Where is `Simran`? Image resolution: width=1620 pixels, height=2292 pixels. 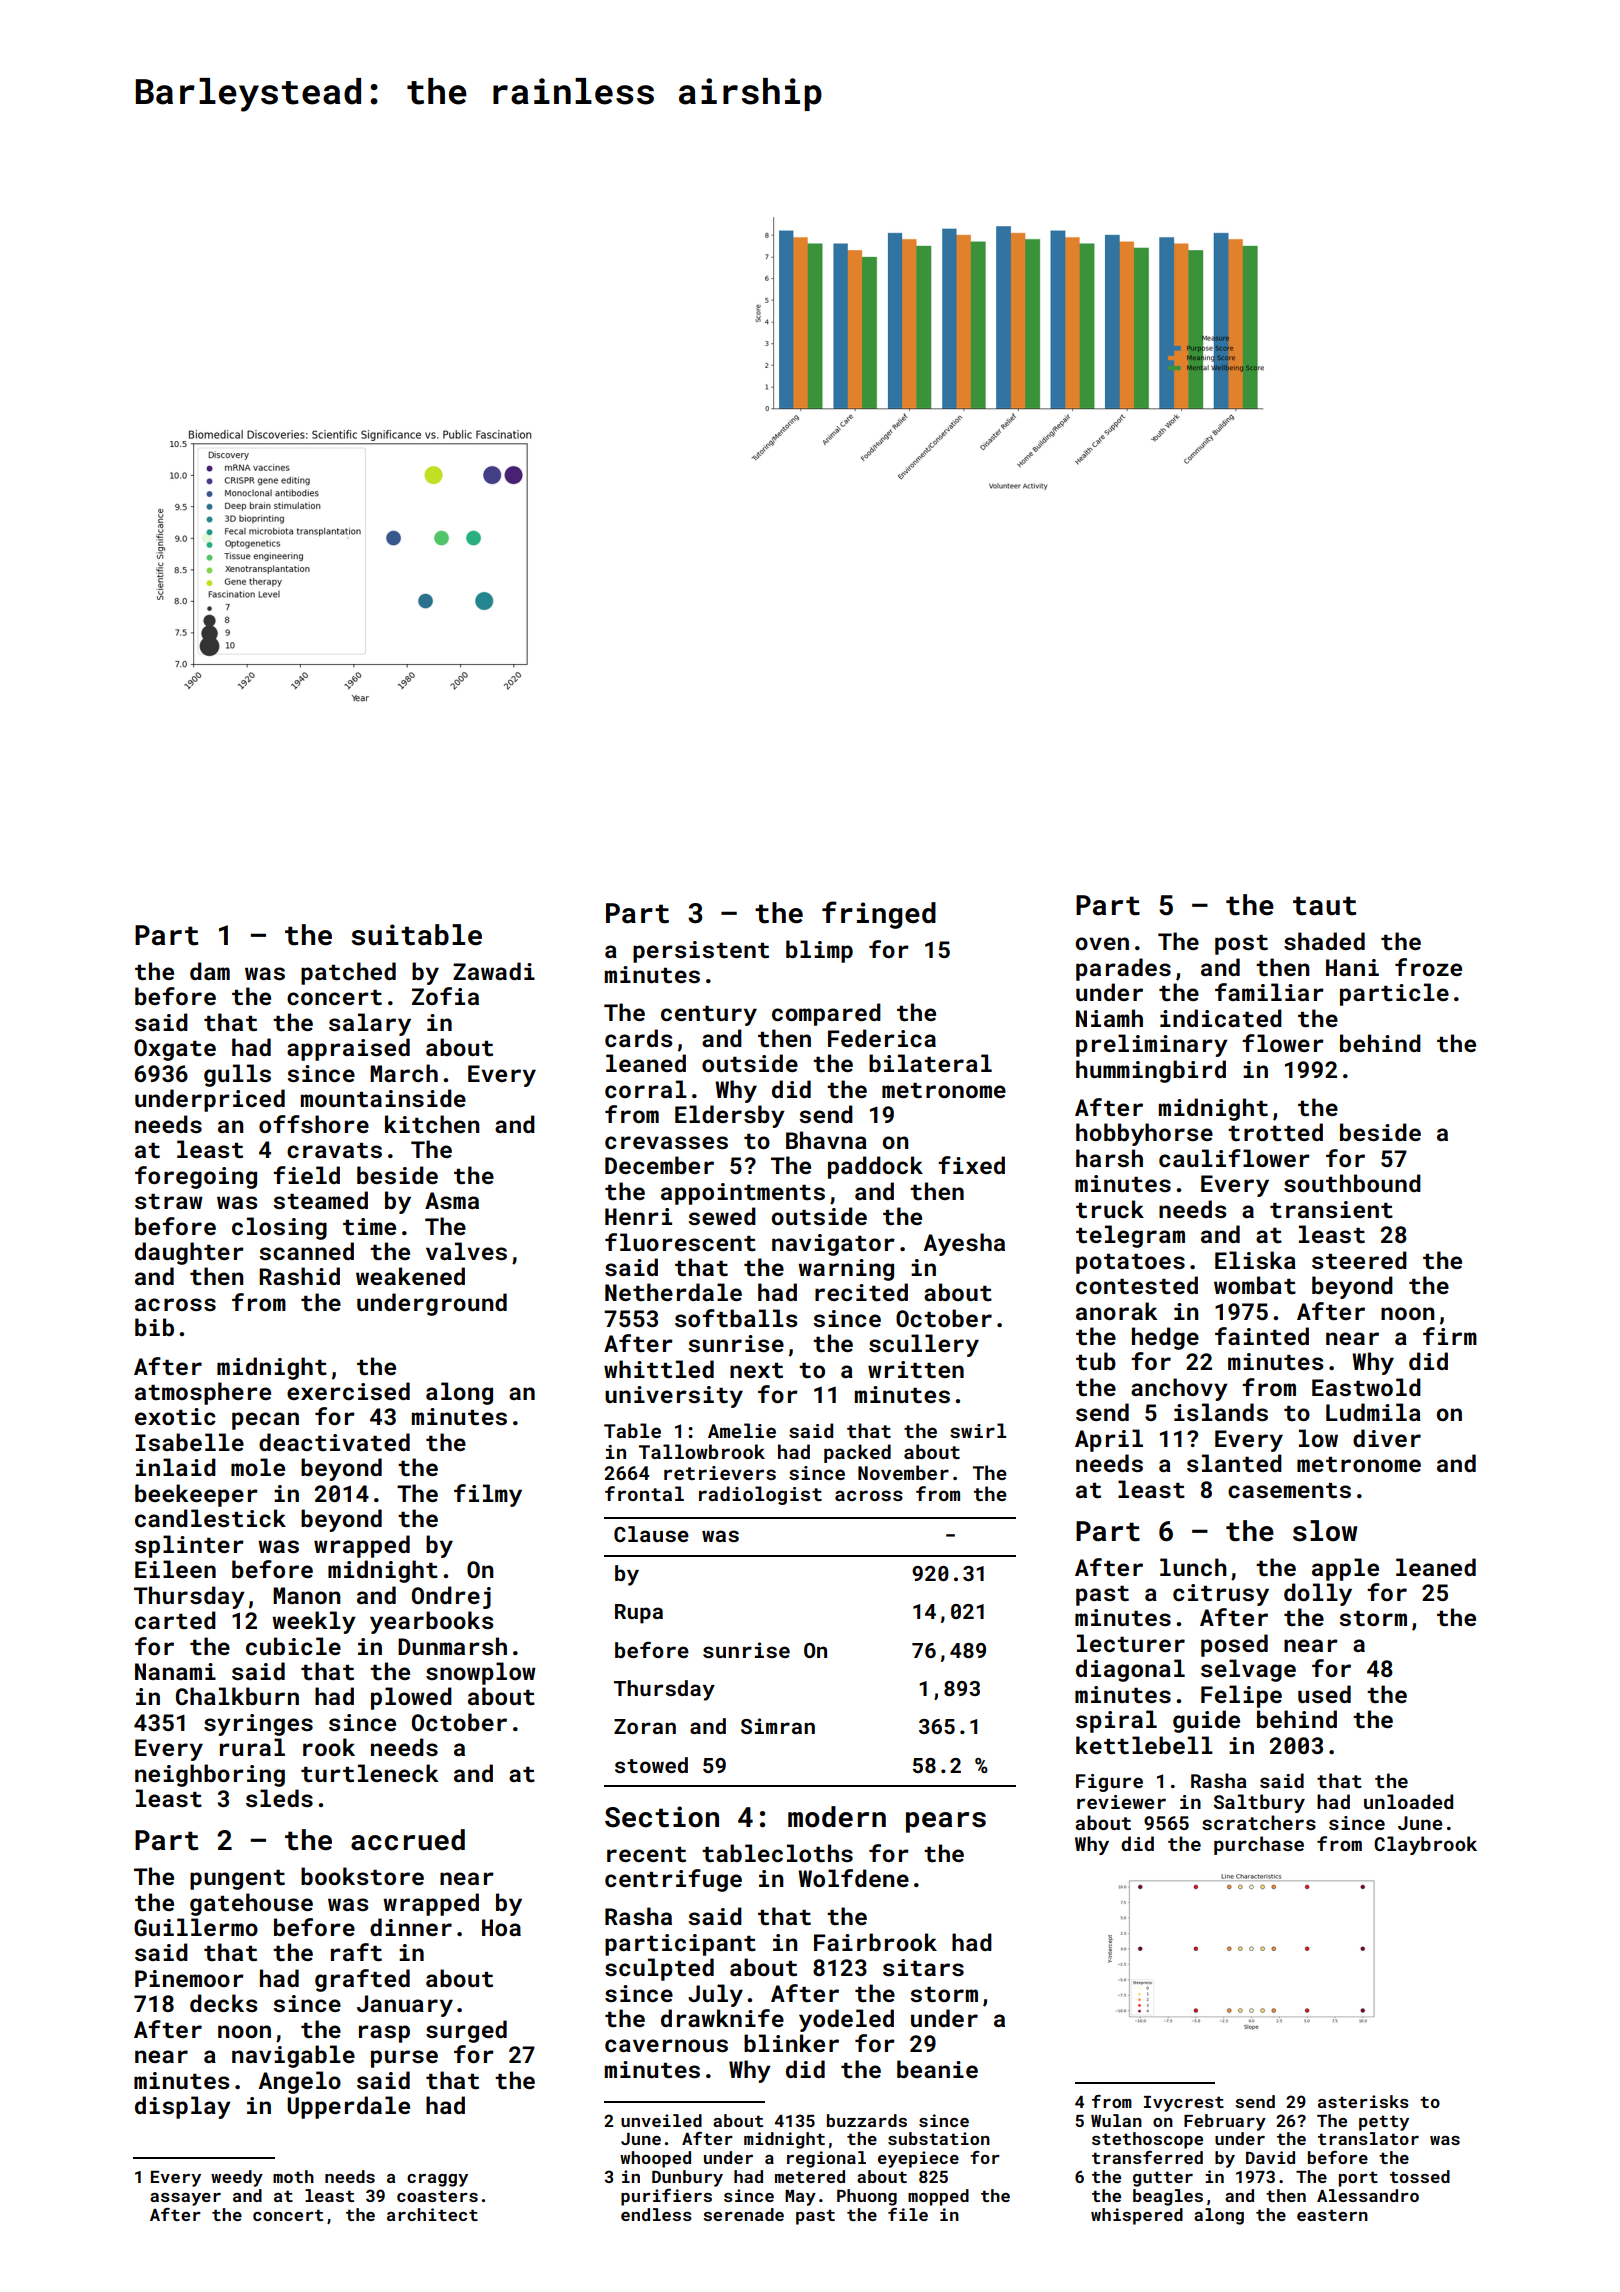
Simran is located at coordinates (778, 1726).
